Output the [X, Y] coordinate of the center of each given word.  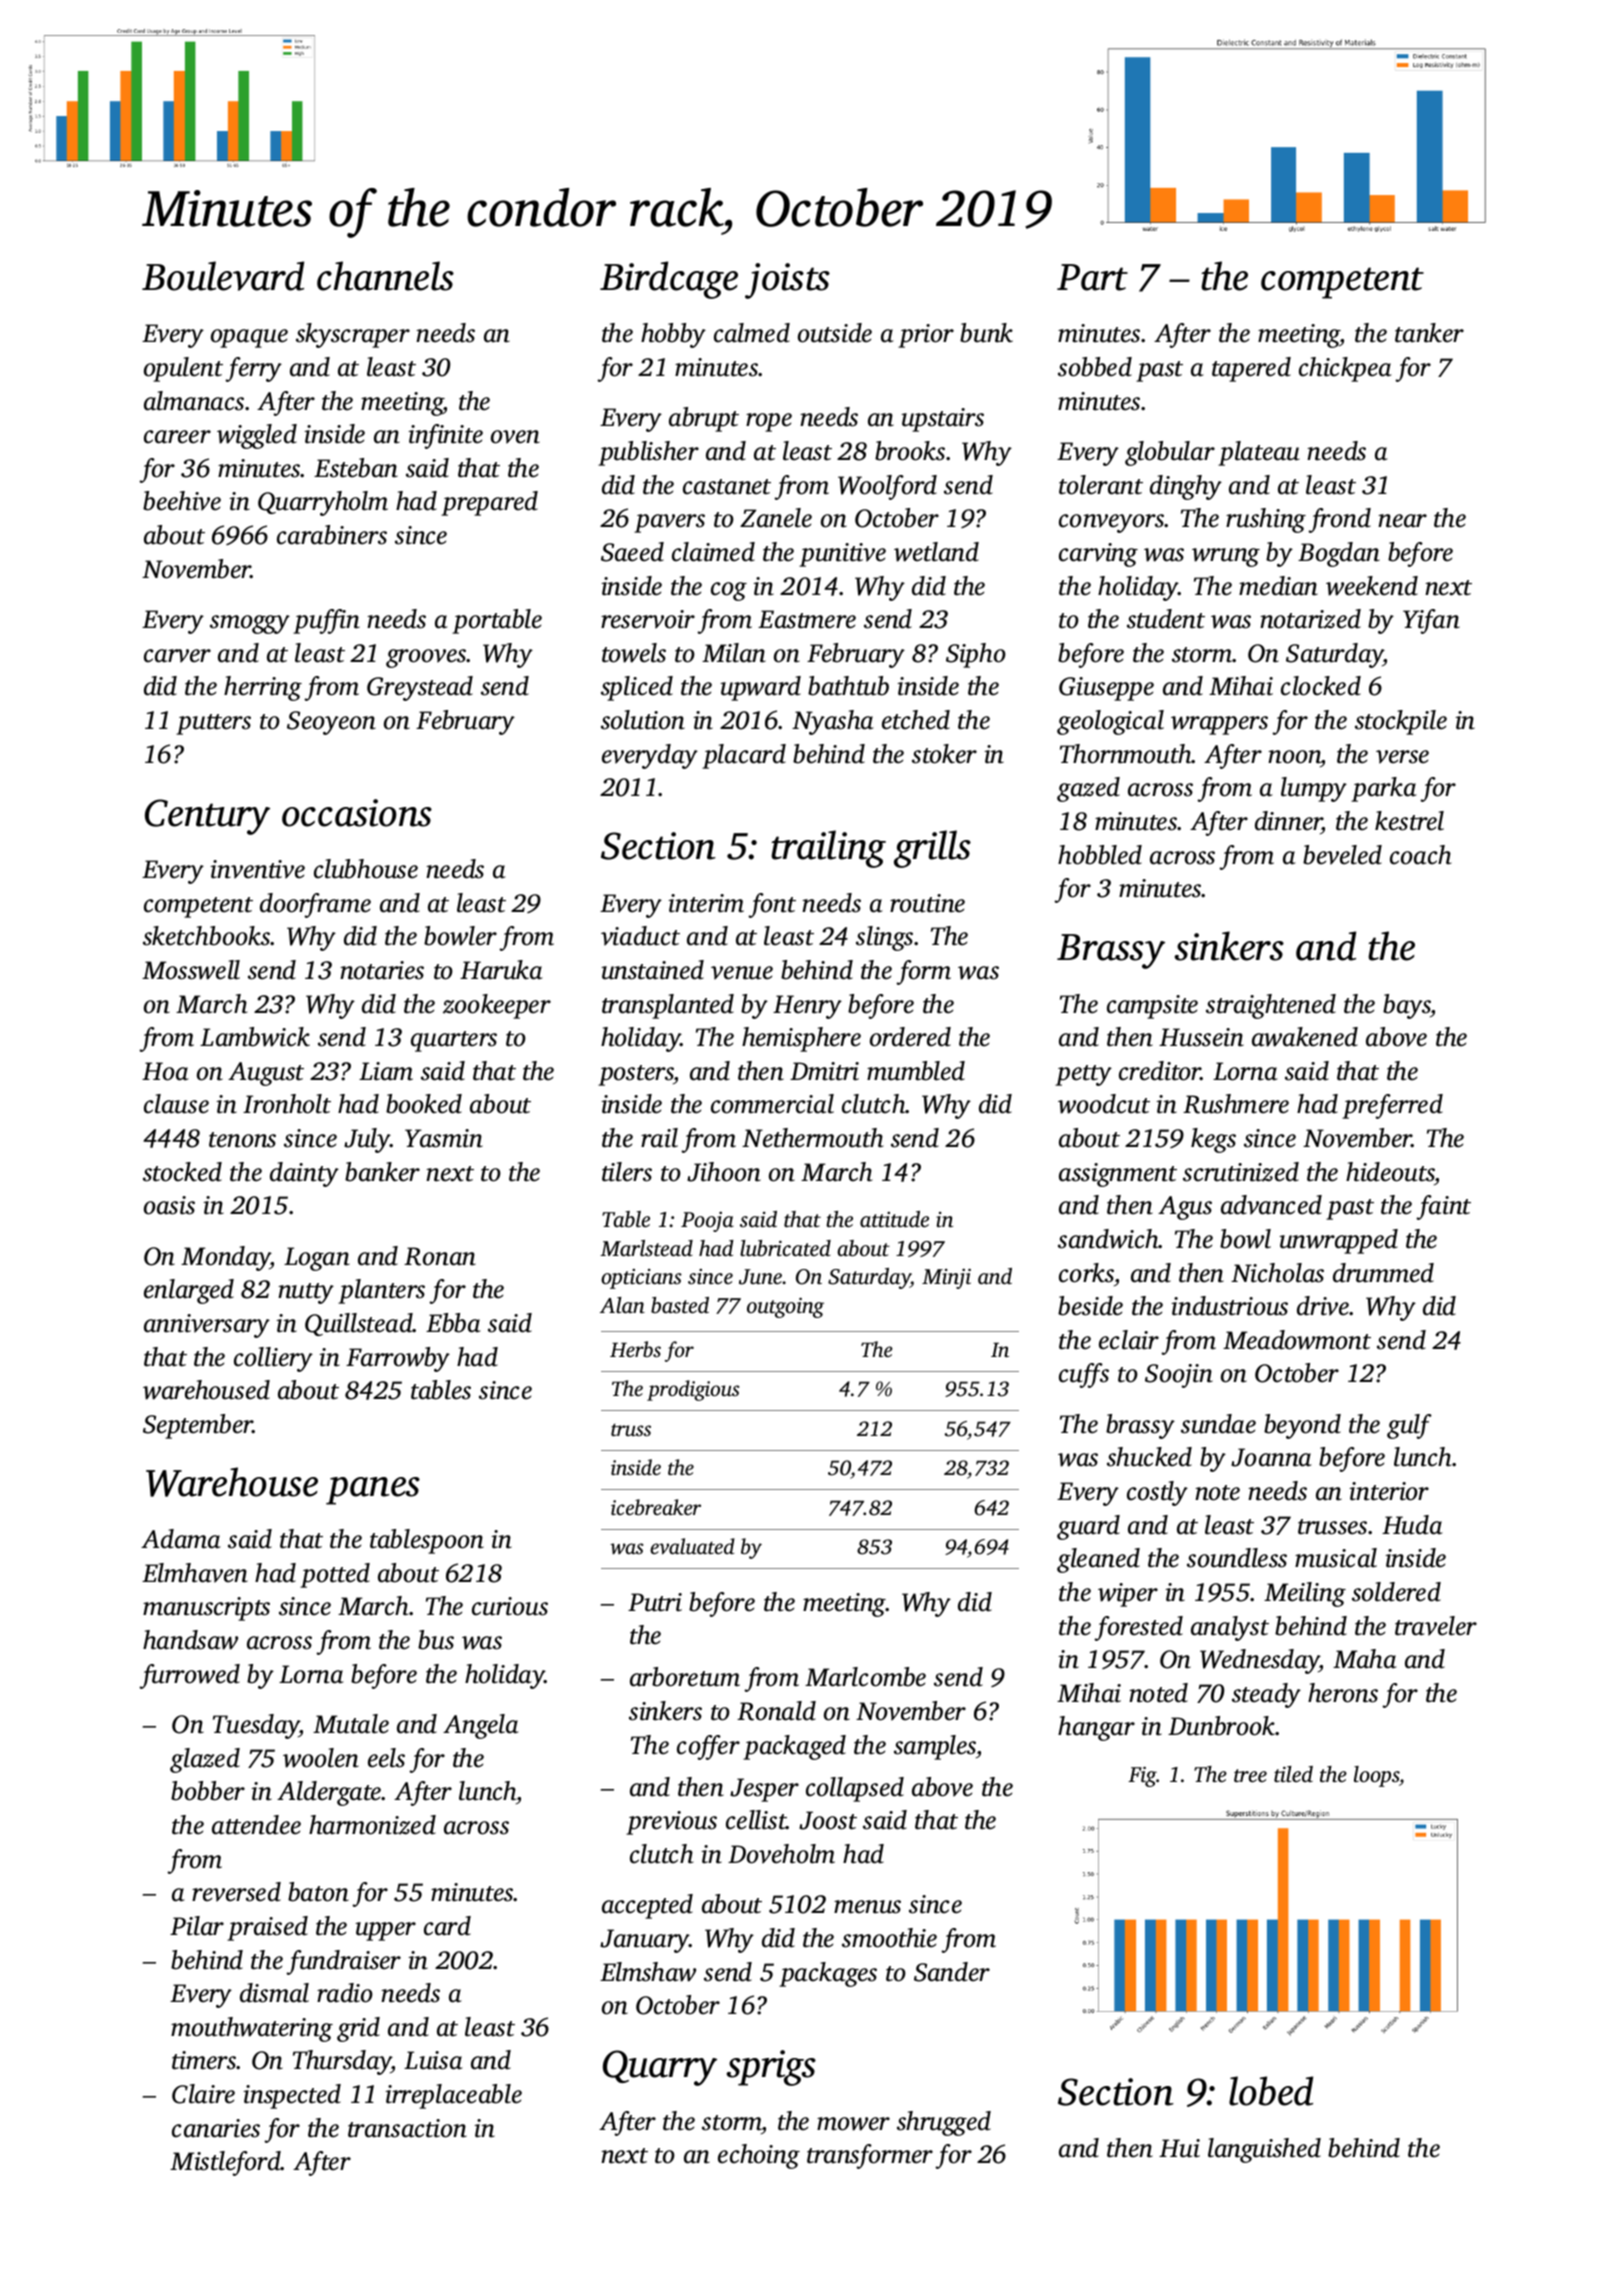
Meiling [1305, 1594]
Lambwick [255, 1037]
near [1402, 521]
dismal [274, 1993]
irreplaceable [453, 2096]
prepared [489, 503]
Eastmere [807, 619]
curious [510, 1606]
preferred [1392, 1106]
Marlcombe [865, 1677]
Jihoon [724, 1172]
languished [1264, 2150]
